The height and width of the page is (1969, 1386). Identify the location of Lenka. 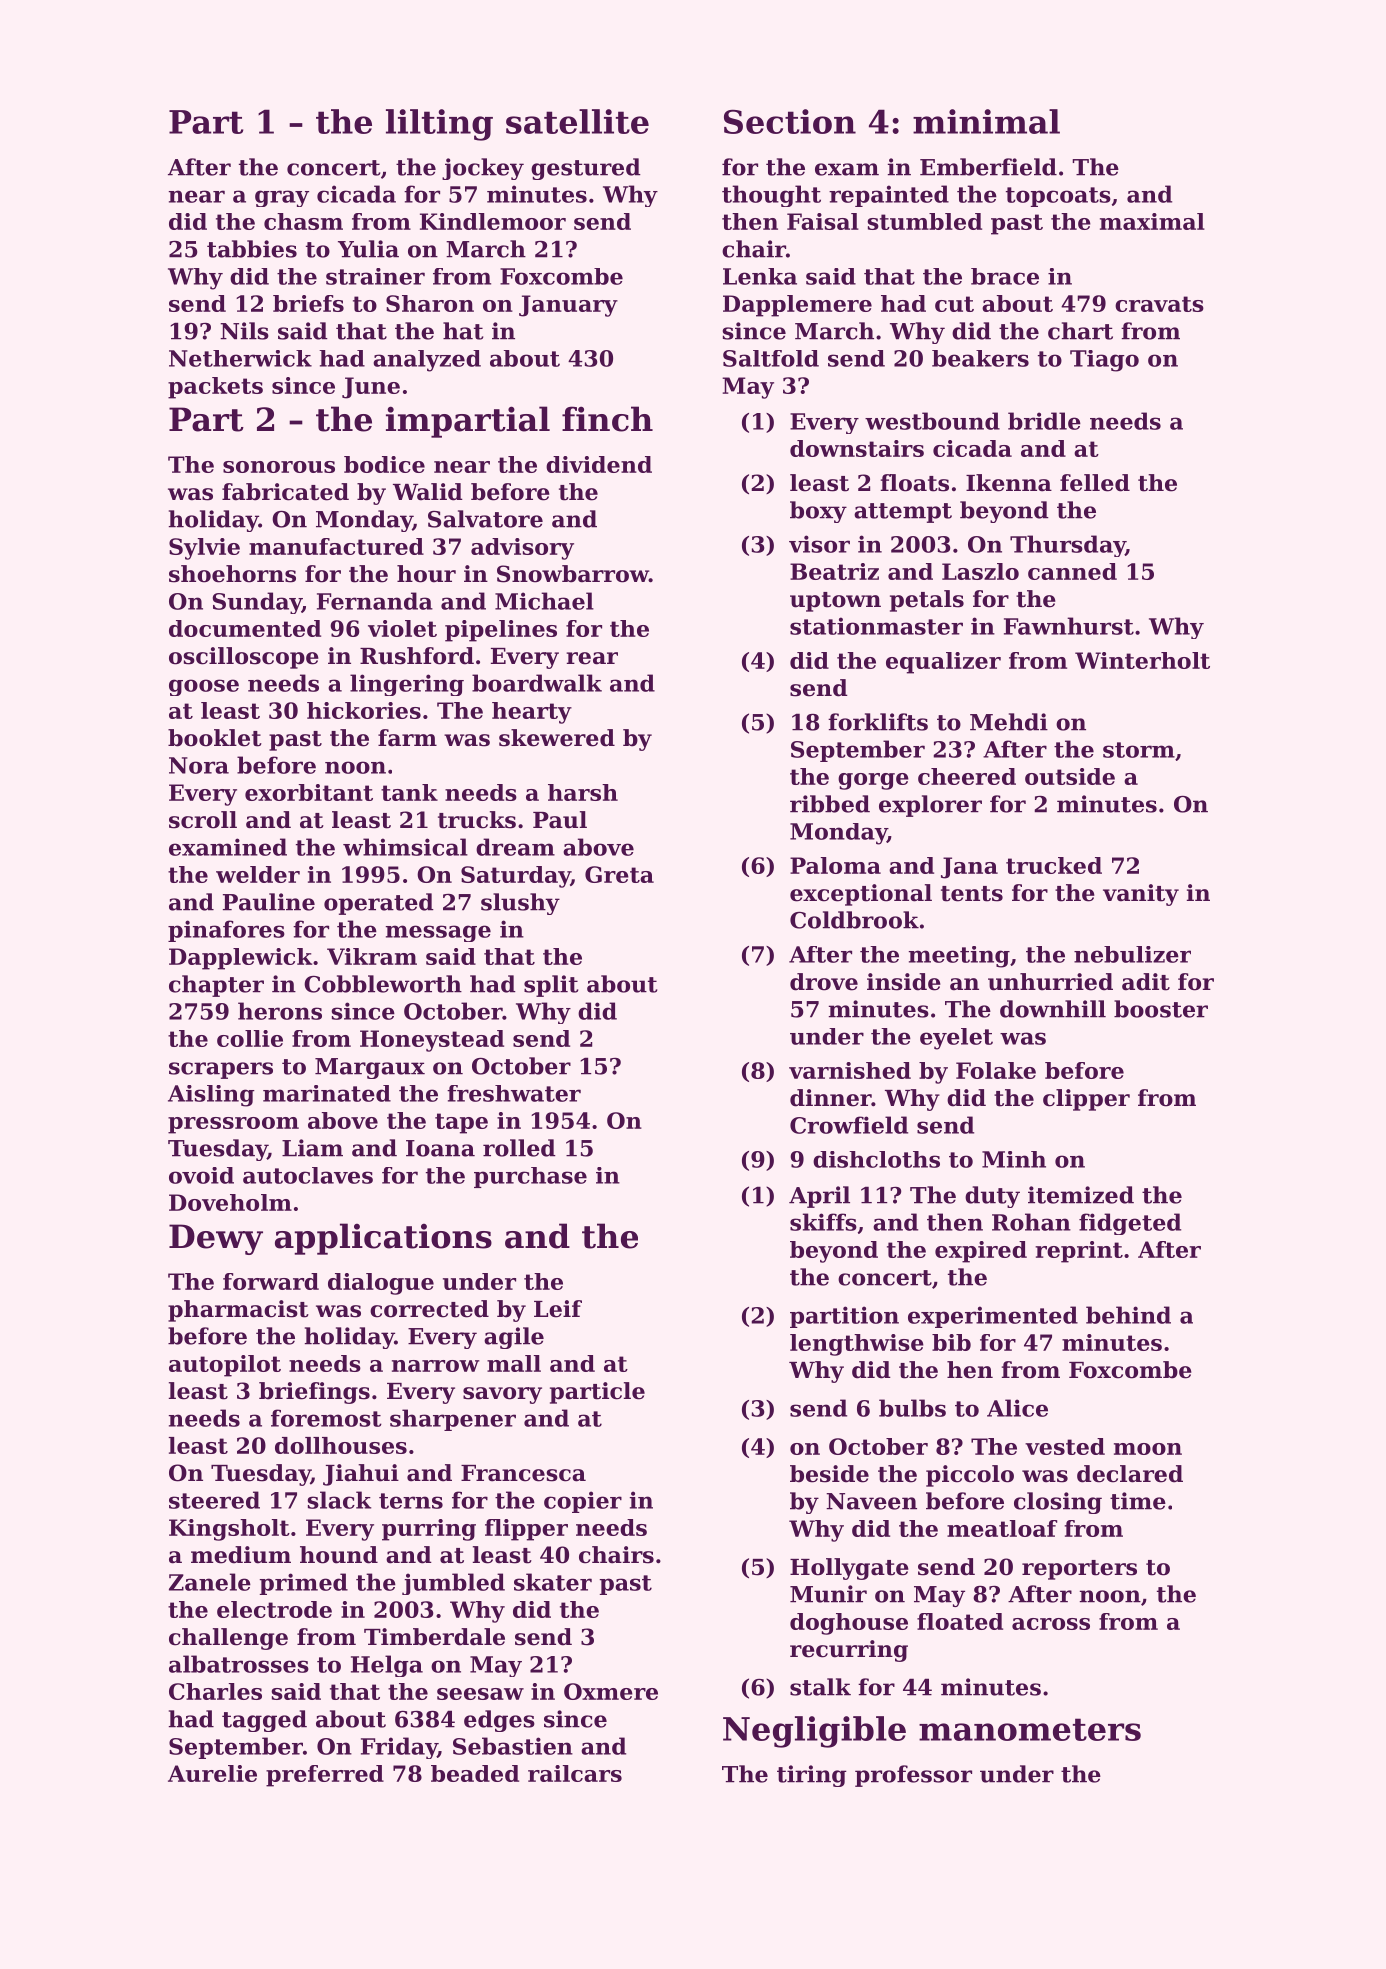
(760, 276).
